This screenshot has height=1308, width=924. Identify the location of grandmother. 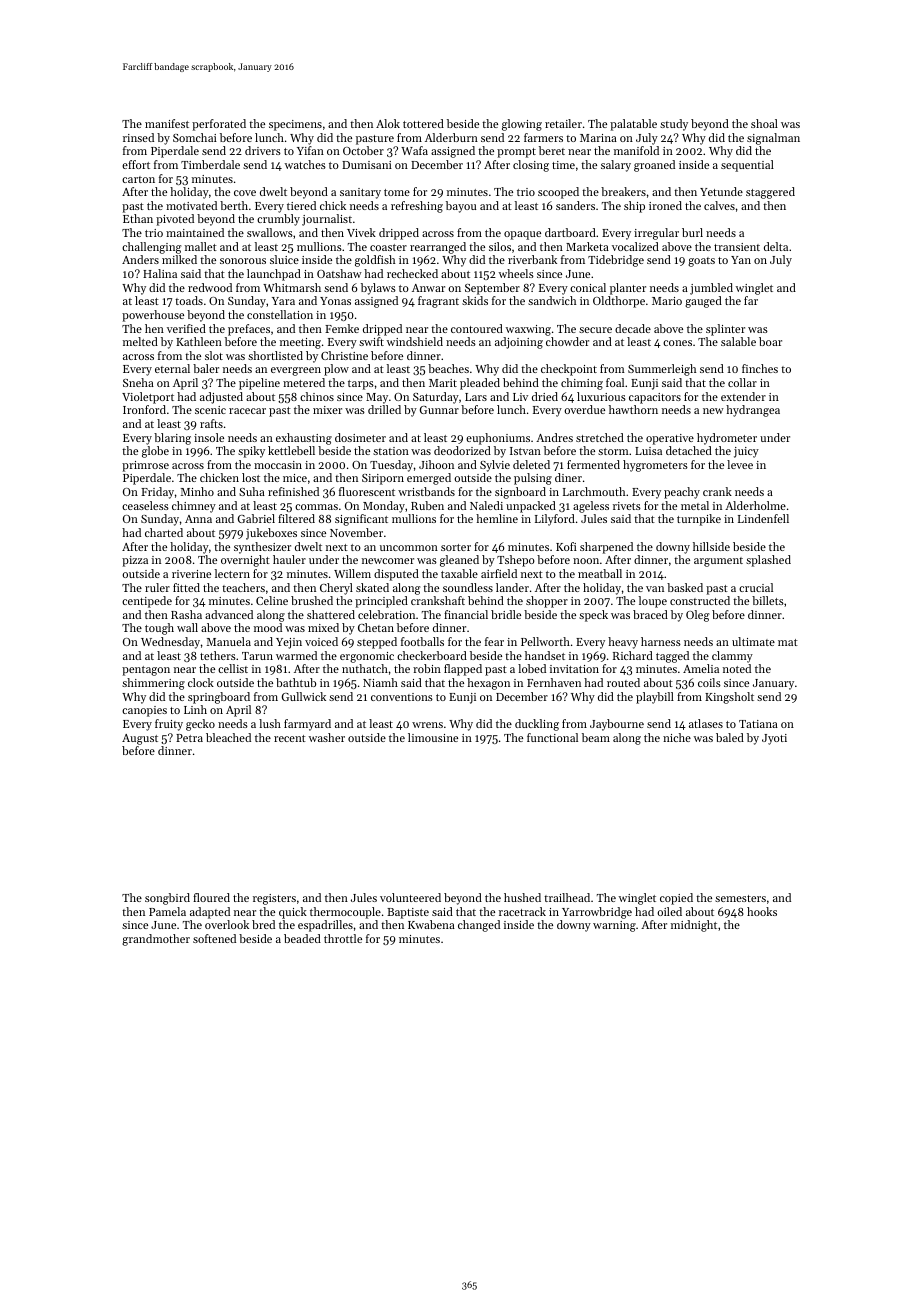
(156, 940).
